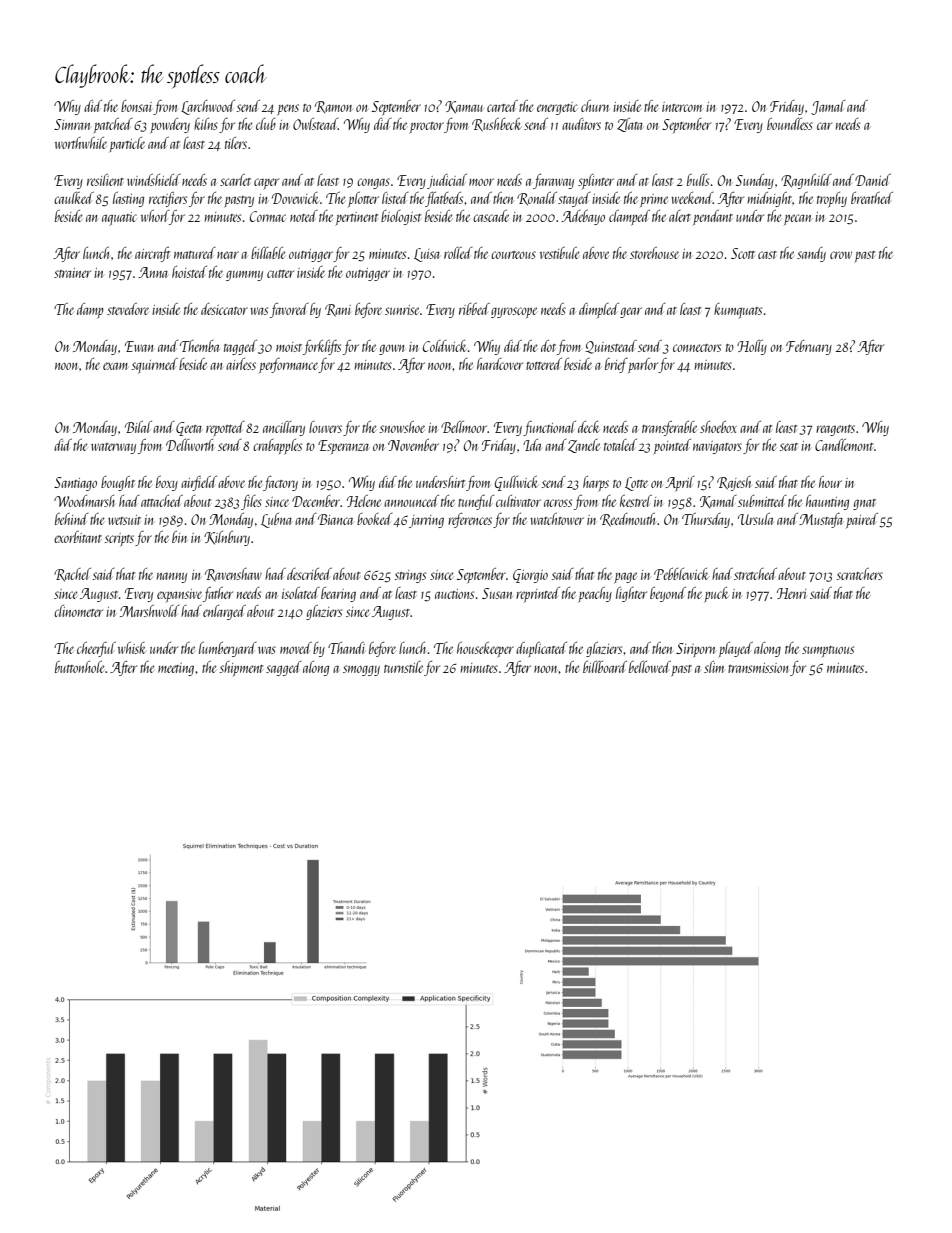 This image has height=1233, width=952. I want to click on Rushbeck, so click(496, 125).
